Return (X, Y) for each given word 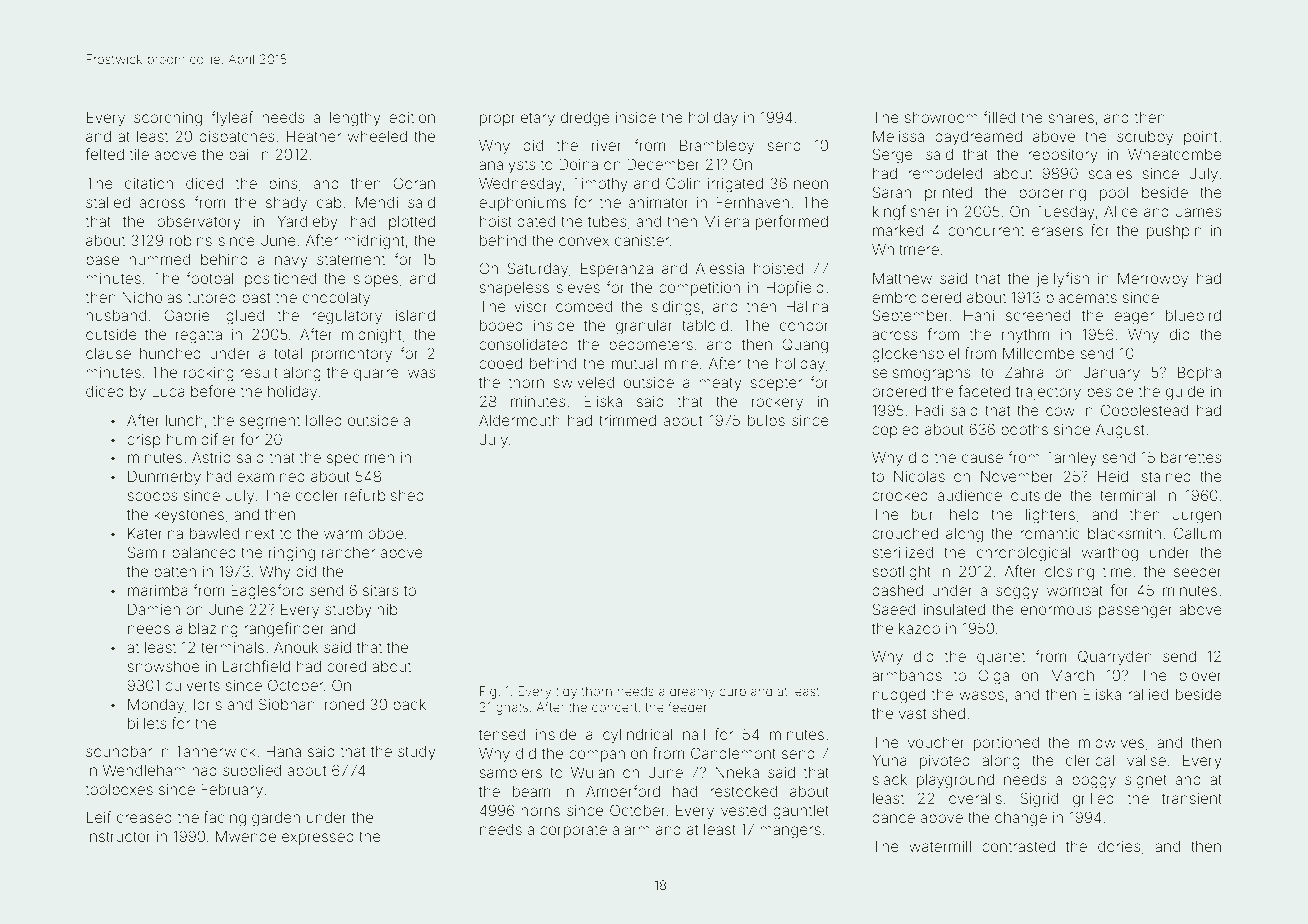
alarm (631, 829)
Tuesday (1065, 212)
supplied (252, 772)
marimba (158, 590)
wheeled (377, 136)
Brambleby (717, 146)
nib (387, 609)
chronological (1023, 554)
